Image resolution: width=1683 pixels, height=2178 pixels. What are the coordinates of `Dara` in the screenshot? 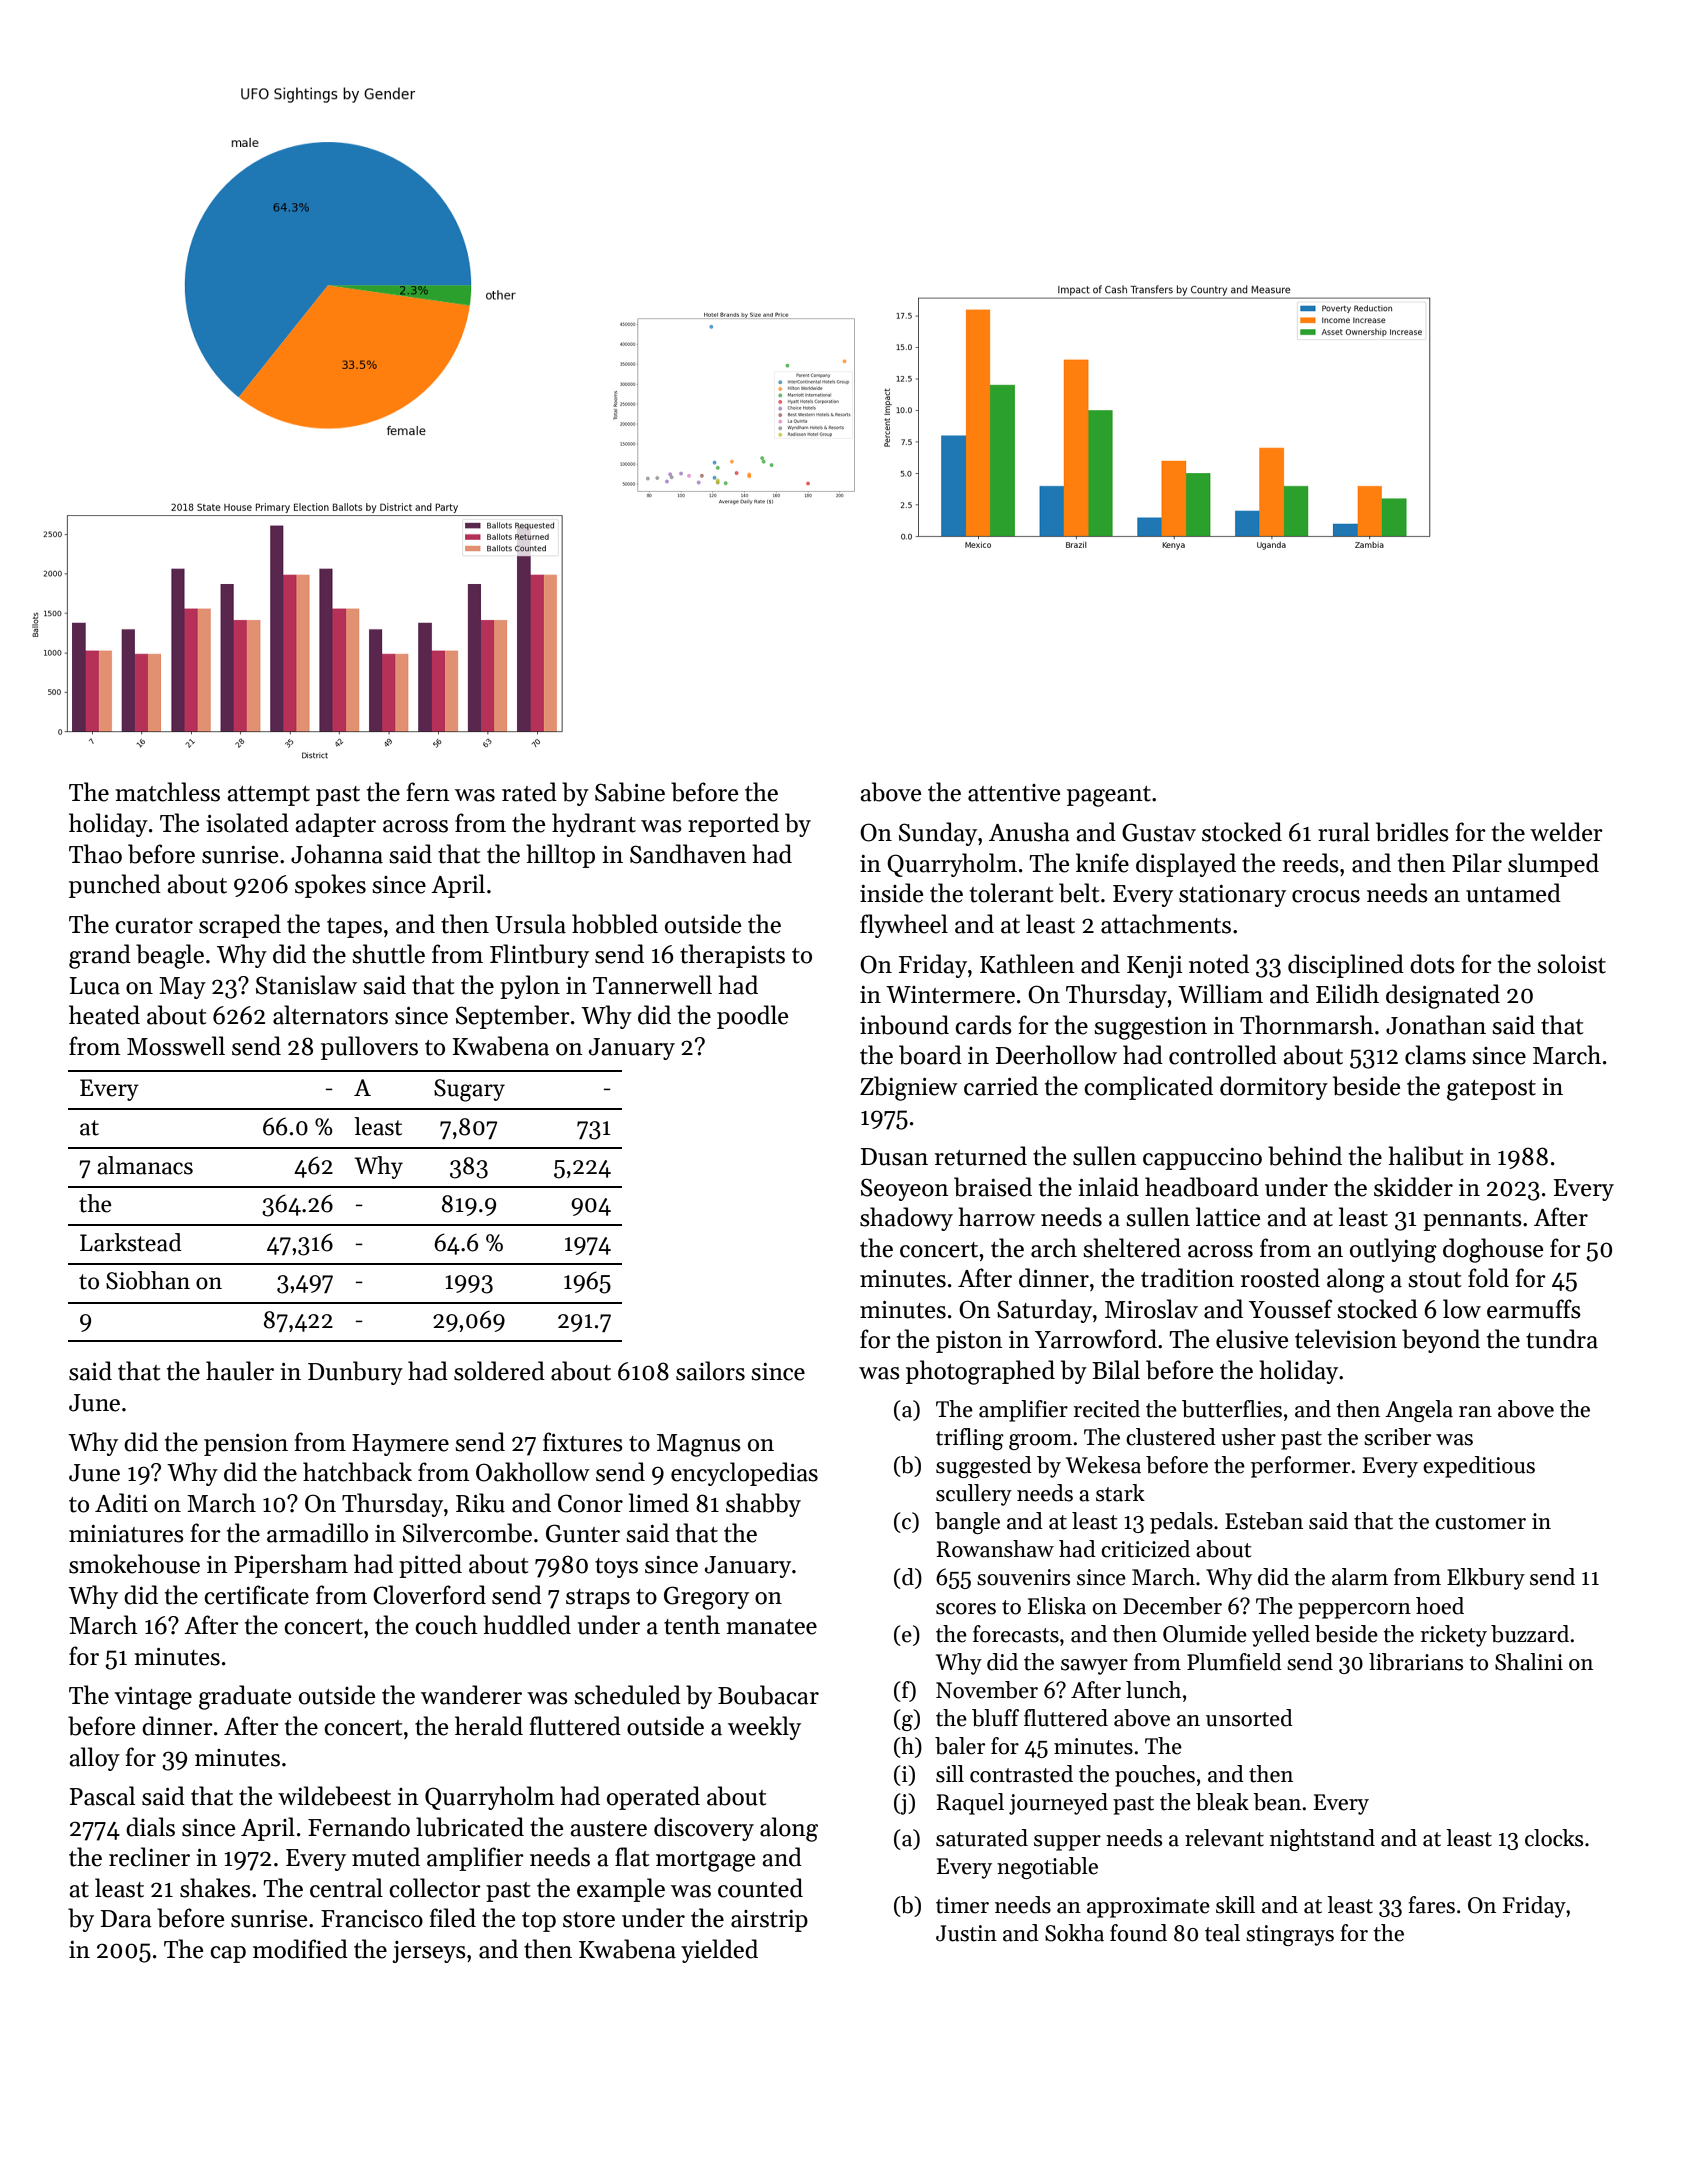 It's located at (126, 1919).
